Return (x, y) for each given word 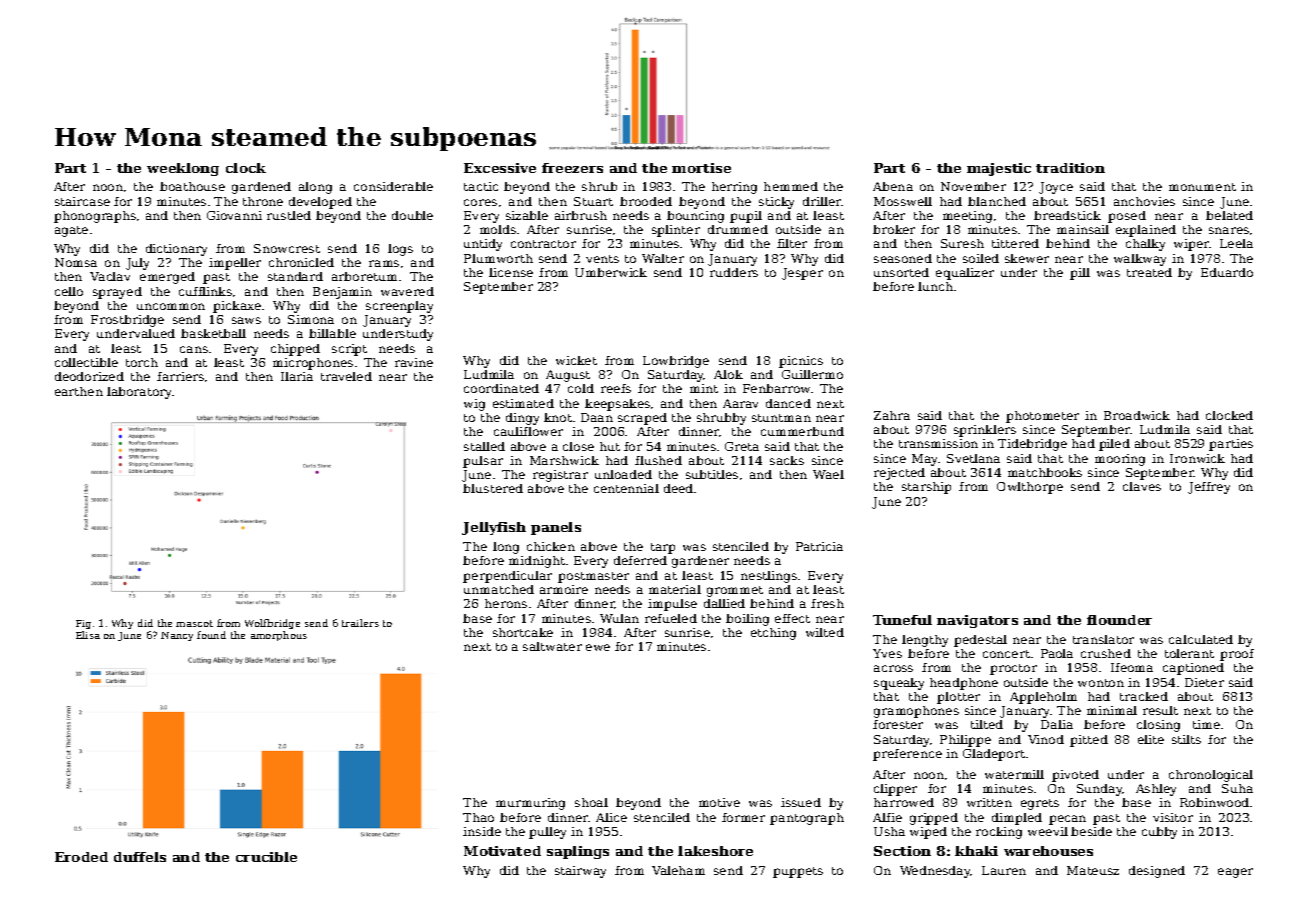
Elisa (88, 635)
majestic (999, 169)
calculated (1201, 639)
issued (801, 802)
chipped (295, 350)
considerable (393, 186)
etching (773, 634)
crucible (266, 857)
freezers (572, 168)
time (1206, 724)
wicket (576, 360)
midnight (537, 562)
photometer (1042, 417)
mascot (194, 623)
